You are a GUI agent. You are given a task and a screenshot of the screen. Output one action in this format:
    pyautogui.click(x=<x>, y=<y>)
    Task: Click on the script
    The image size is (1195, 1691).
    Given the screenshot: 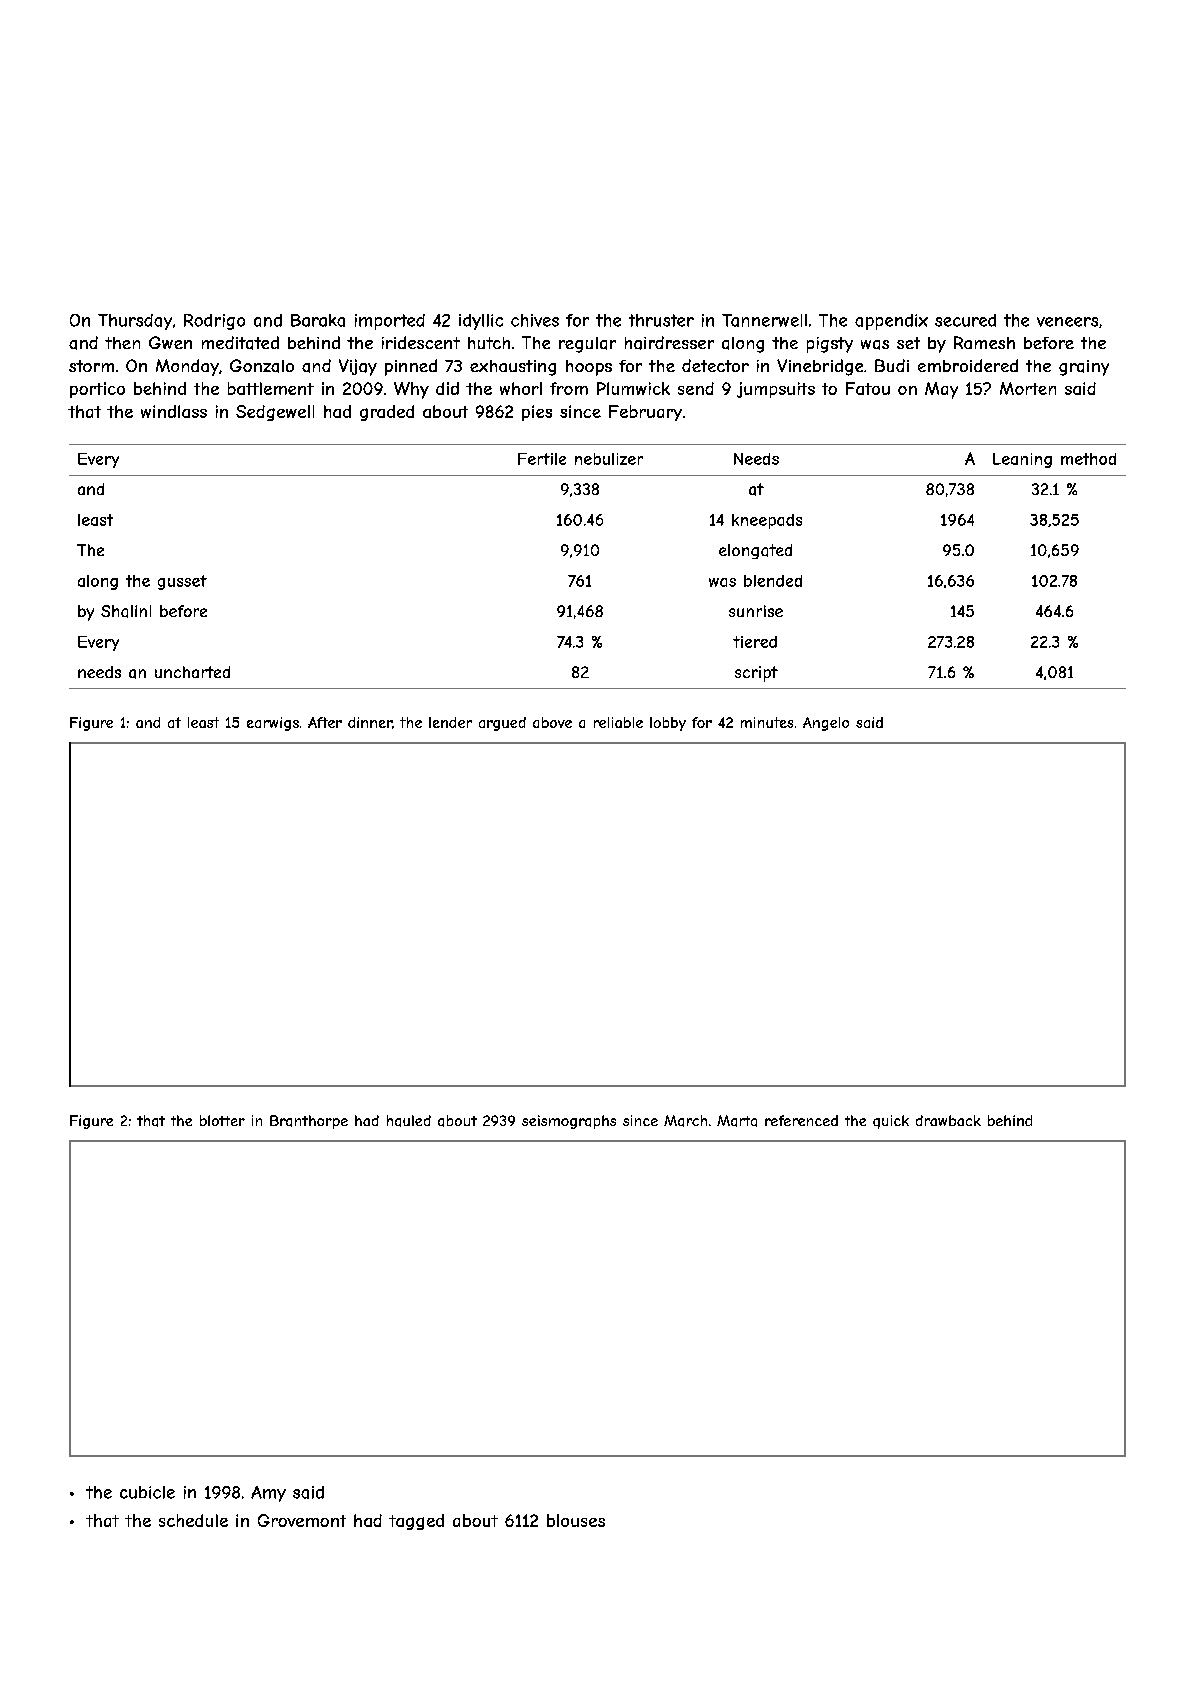 What is the action you would take?
    pyautogui.click(x=756, y=674)
